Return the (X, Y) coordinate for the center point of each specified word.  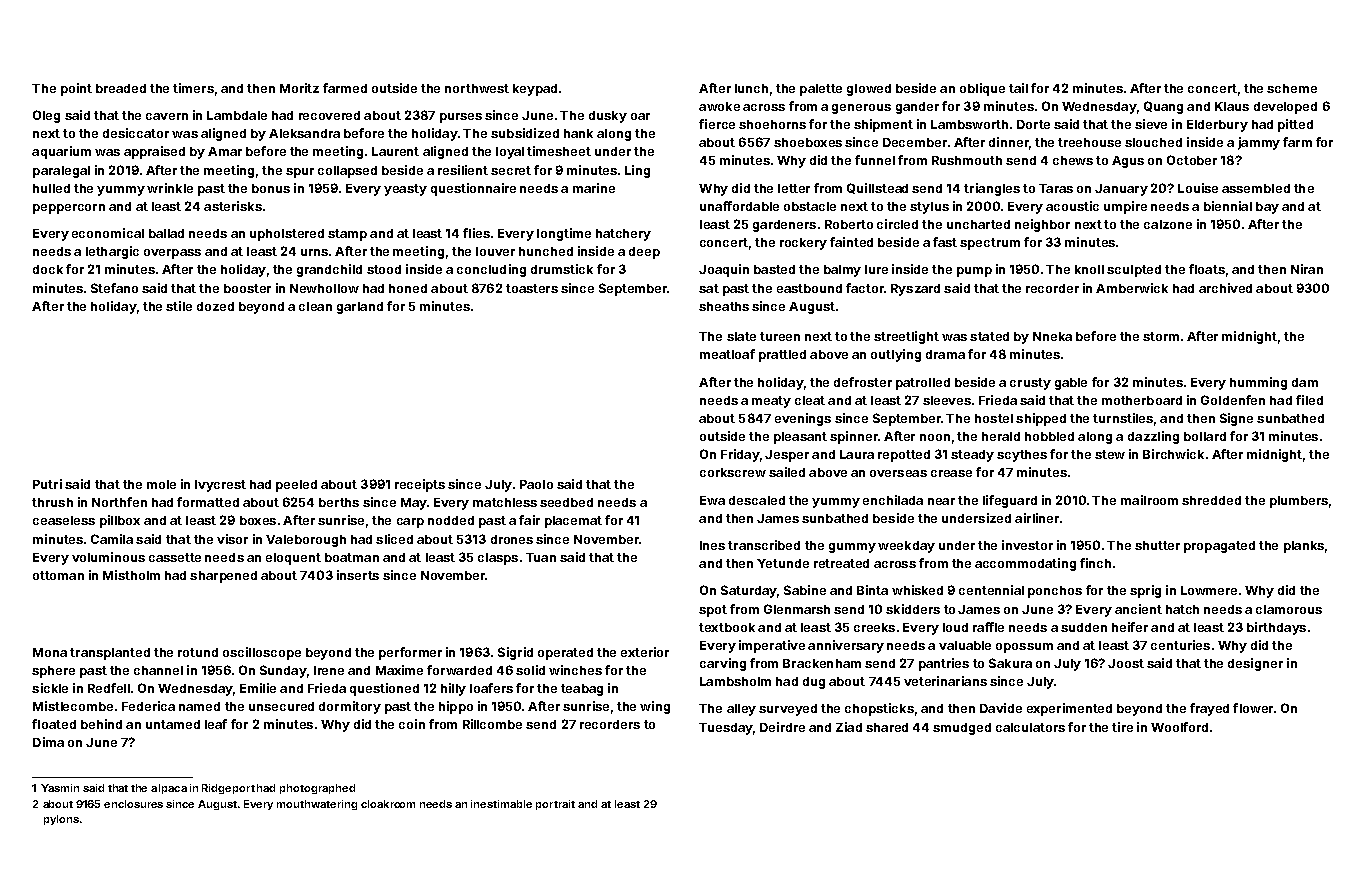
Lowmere (1209, 590)
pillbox (120, 521)
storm (1161, 336)
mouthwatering (317, 805)
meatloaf (727, 354)
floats (1207, 269)
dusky (608, 117)
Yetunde (783, 563)
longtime (564, 234)
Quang (1163, 107)
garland (360, 308)
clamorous (1289, 609)
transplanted (110, 654)
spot (713, 611)
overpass (172, 254)
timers (193, 88)
